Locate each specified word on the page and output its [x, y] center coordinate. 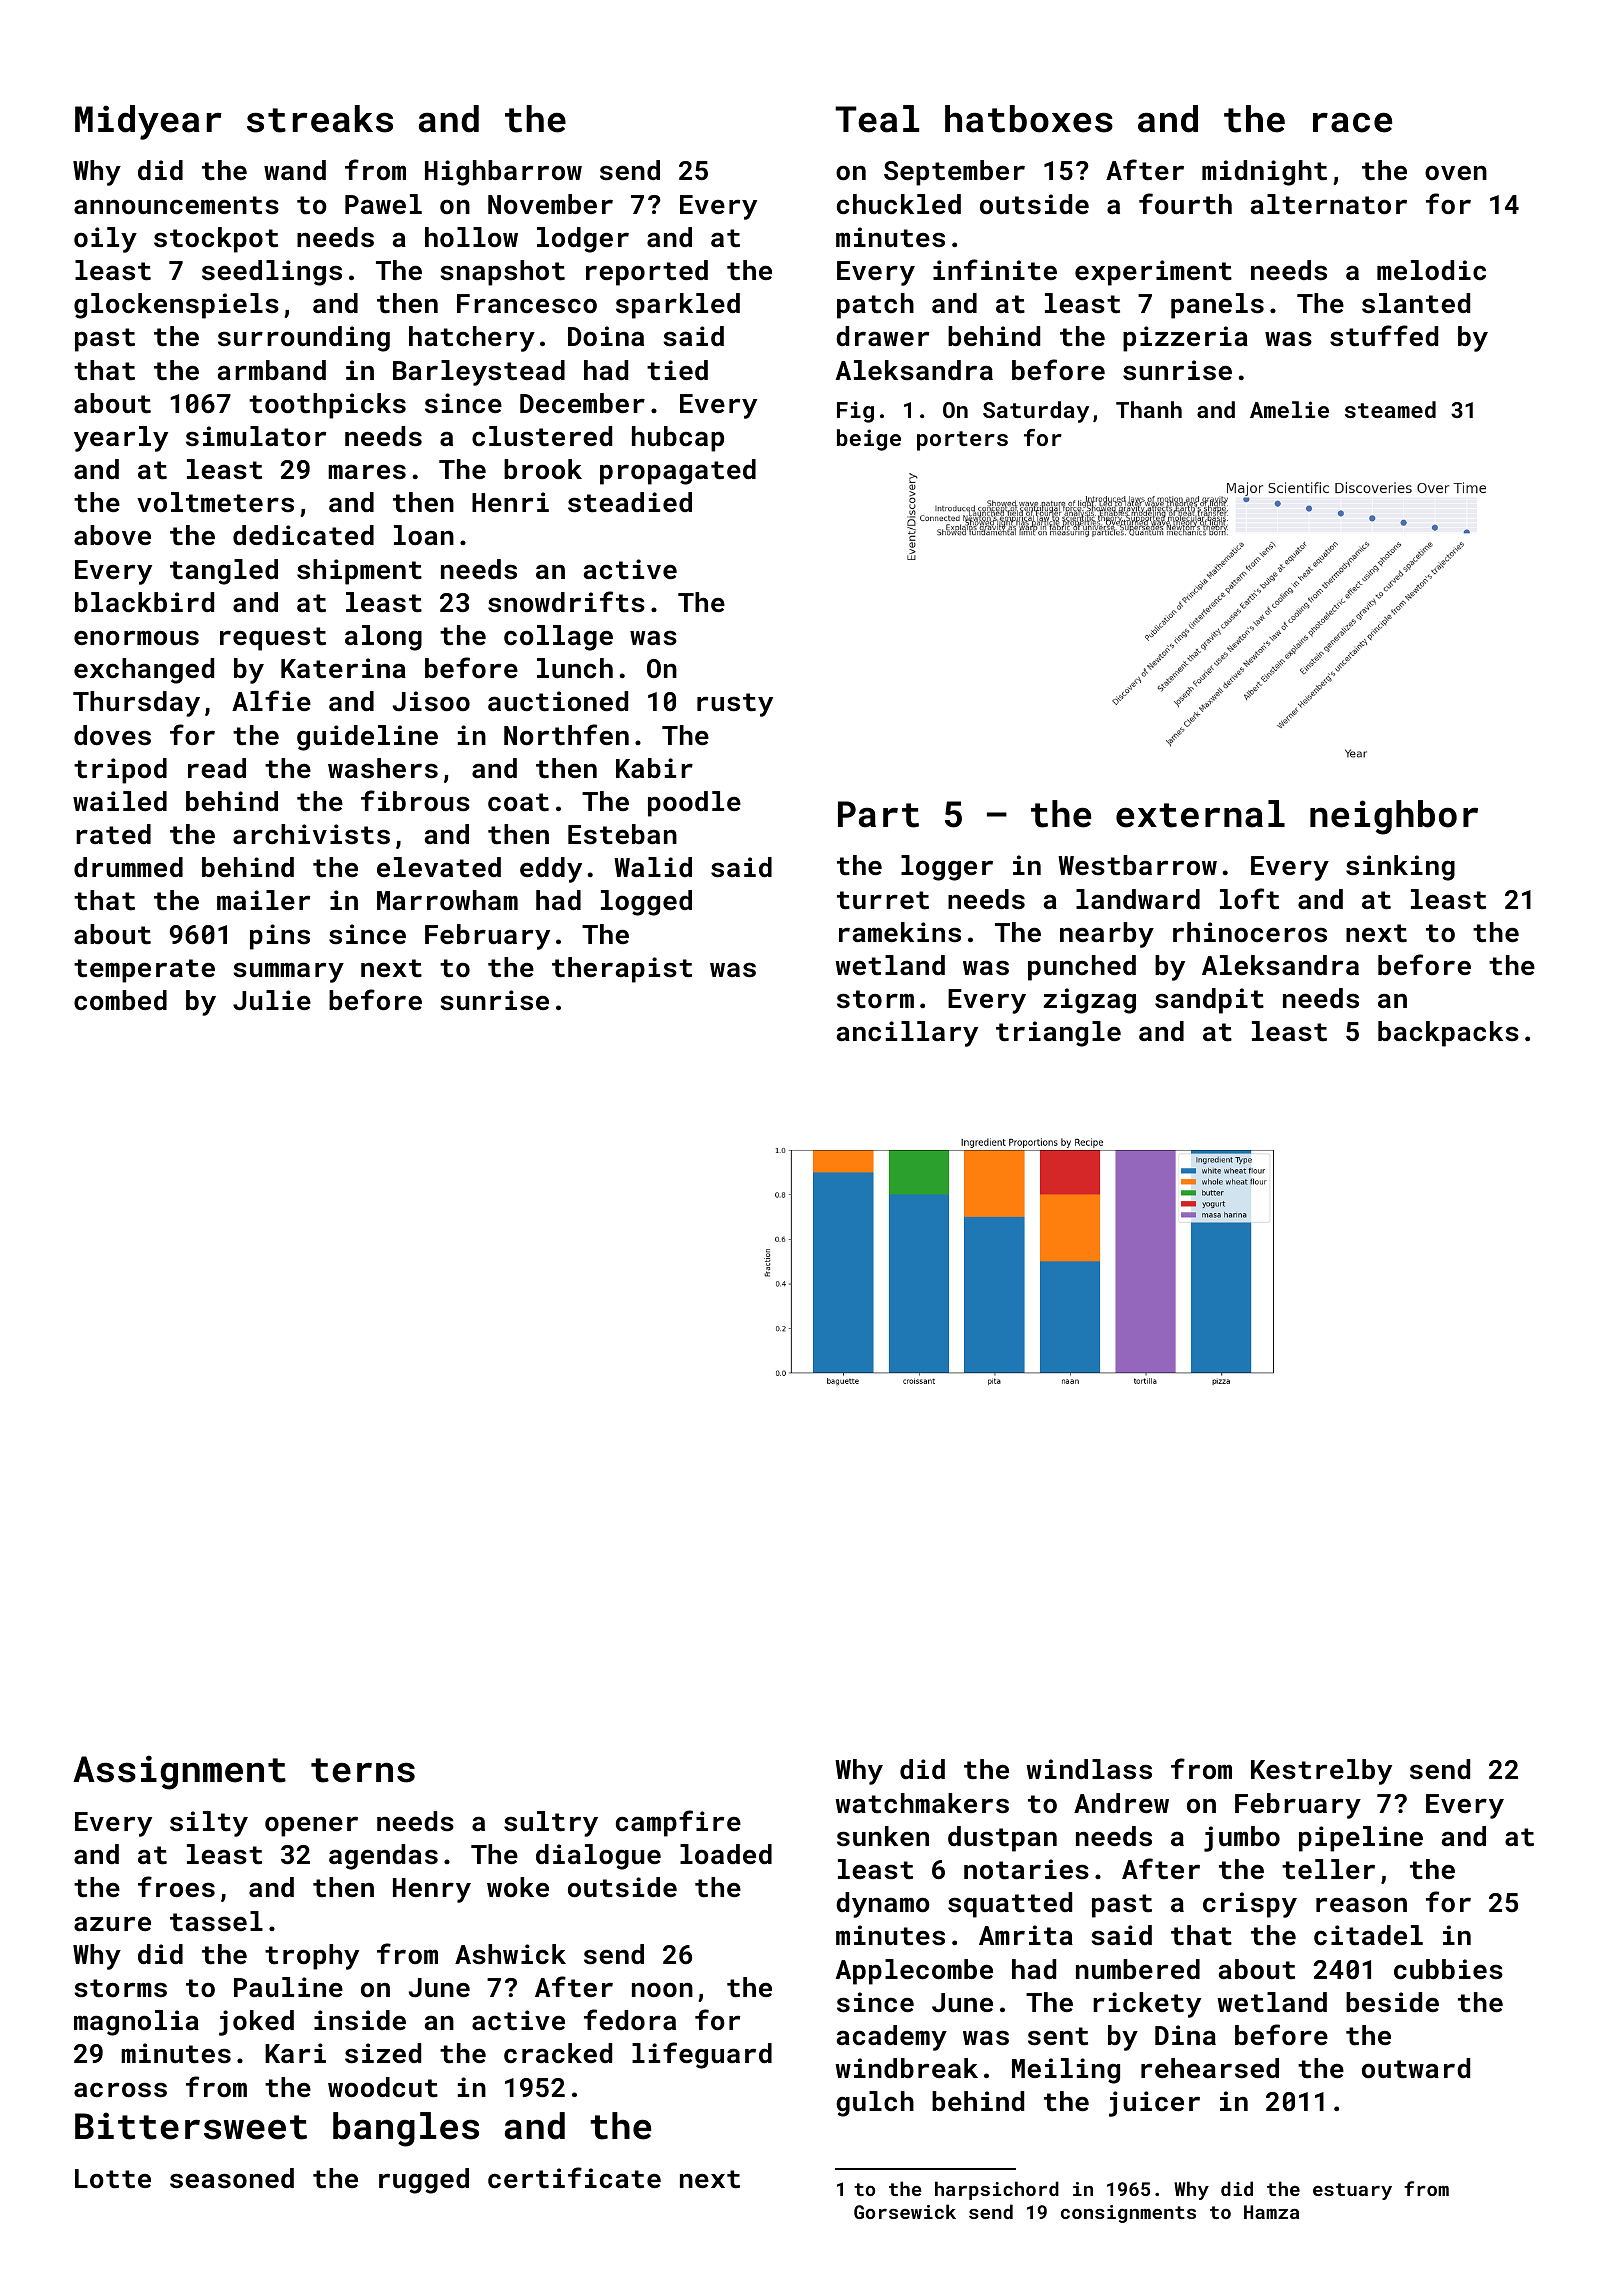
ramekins [900, 932]
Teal [877, 119]
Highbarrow [503, 173]
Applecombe [914, 1972]
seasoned [232, 2178]
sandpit [1209, 1001]
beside [1392, 2002]
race [1352, 122]
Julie [272, 1000]
